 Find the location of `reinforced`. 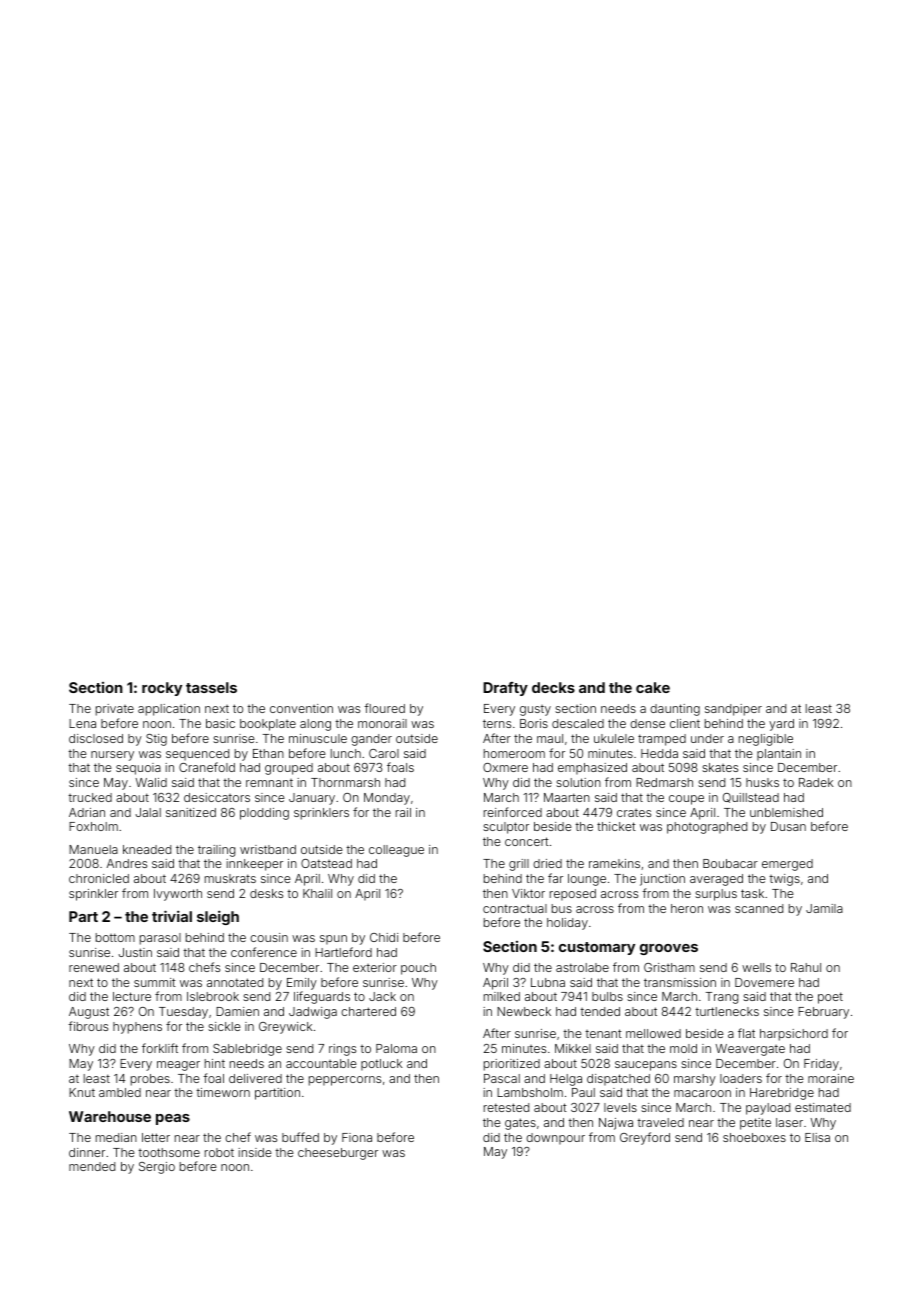

reinforced is located at coordinates (513, 812).
